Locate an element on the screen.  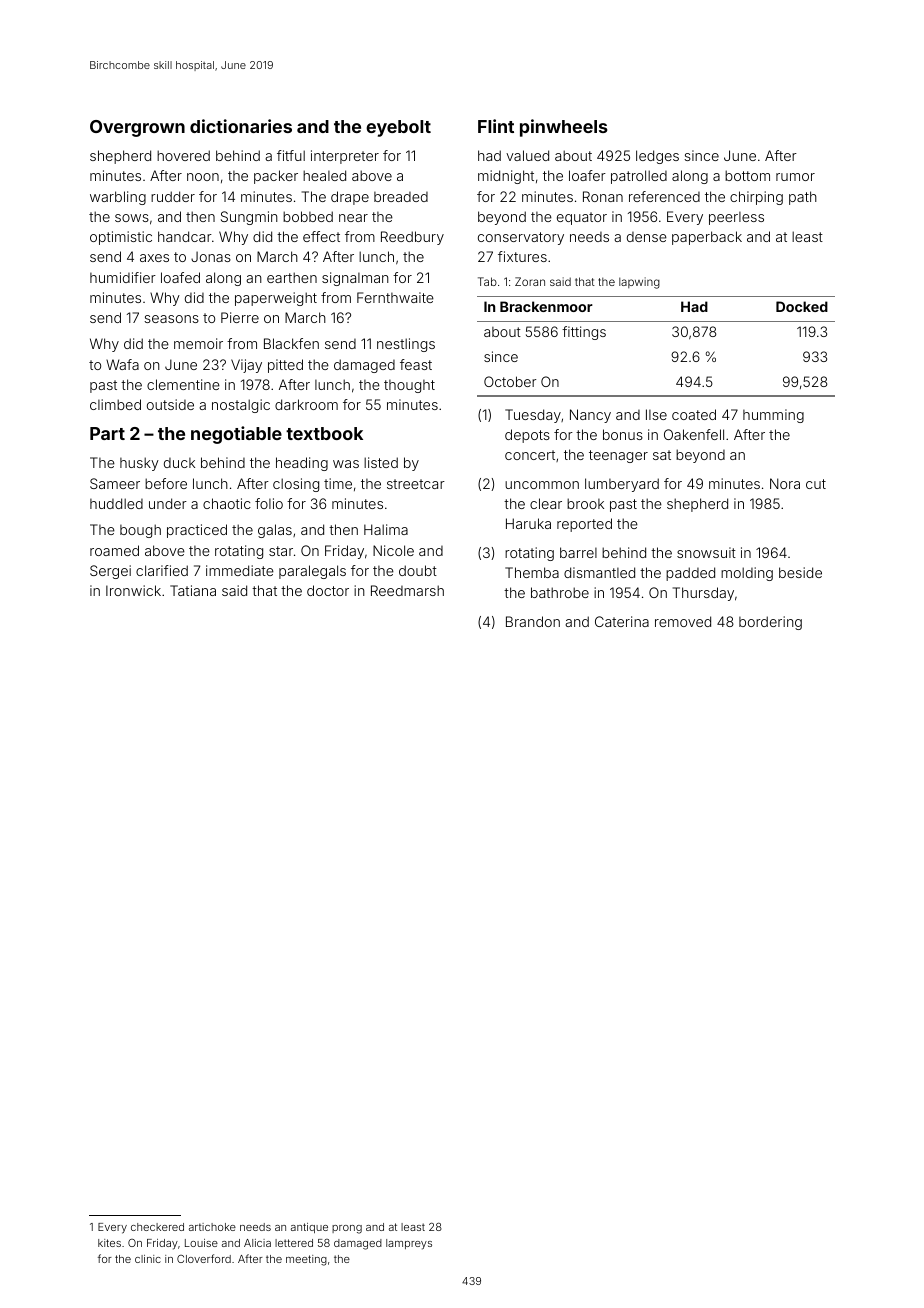
Ironwick is located at coordinates (133, 590).
